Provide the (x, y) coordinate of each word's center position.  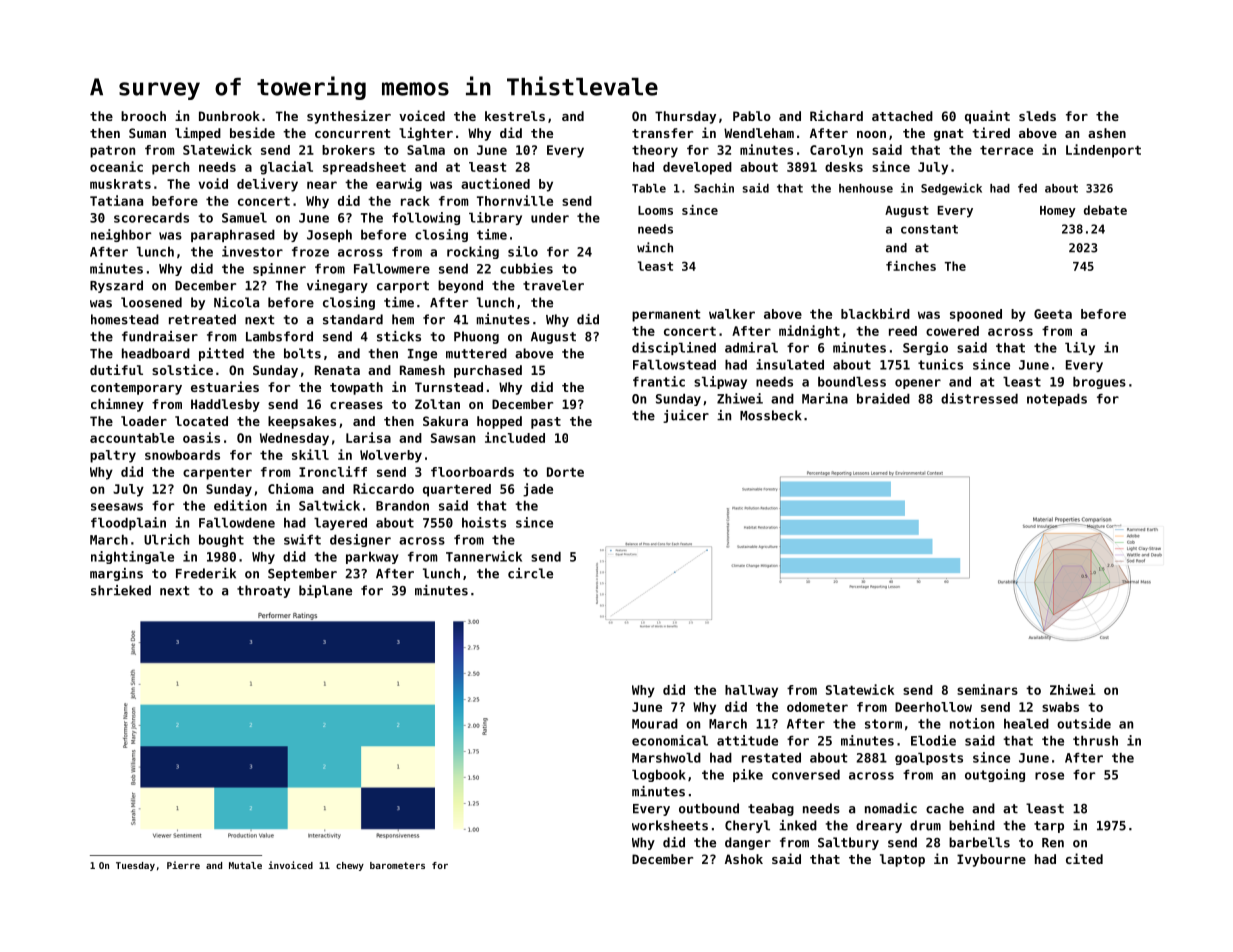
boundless (852, 381)
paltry (113, 456)
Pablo (752, 116)
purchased (488, 371)
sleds (1037, 116)
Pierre (183, 865)
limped (198, 134)
